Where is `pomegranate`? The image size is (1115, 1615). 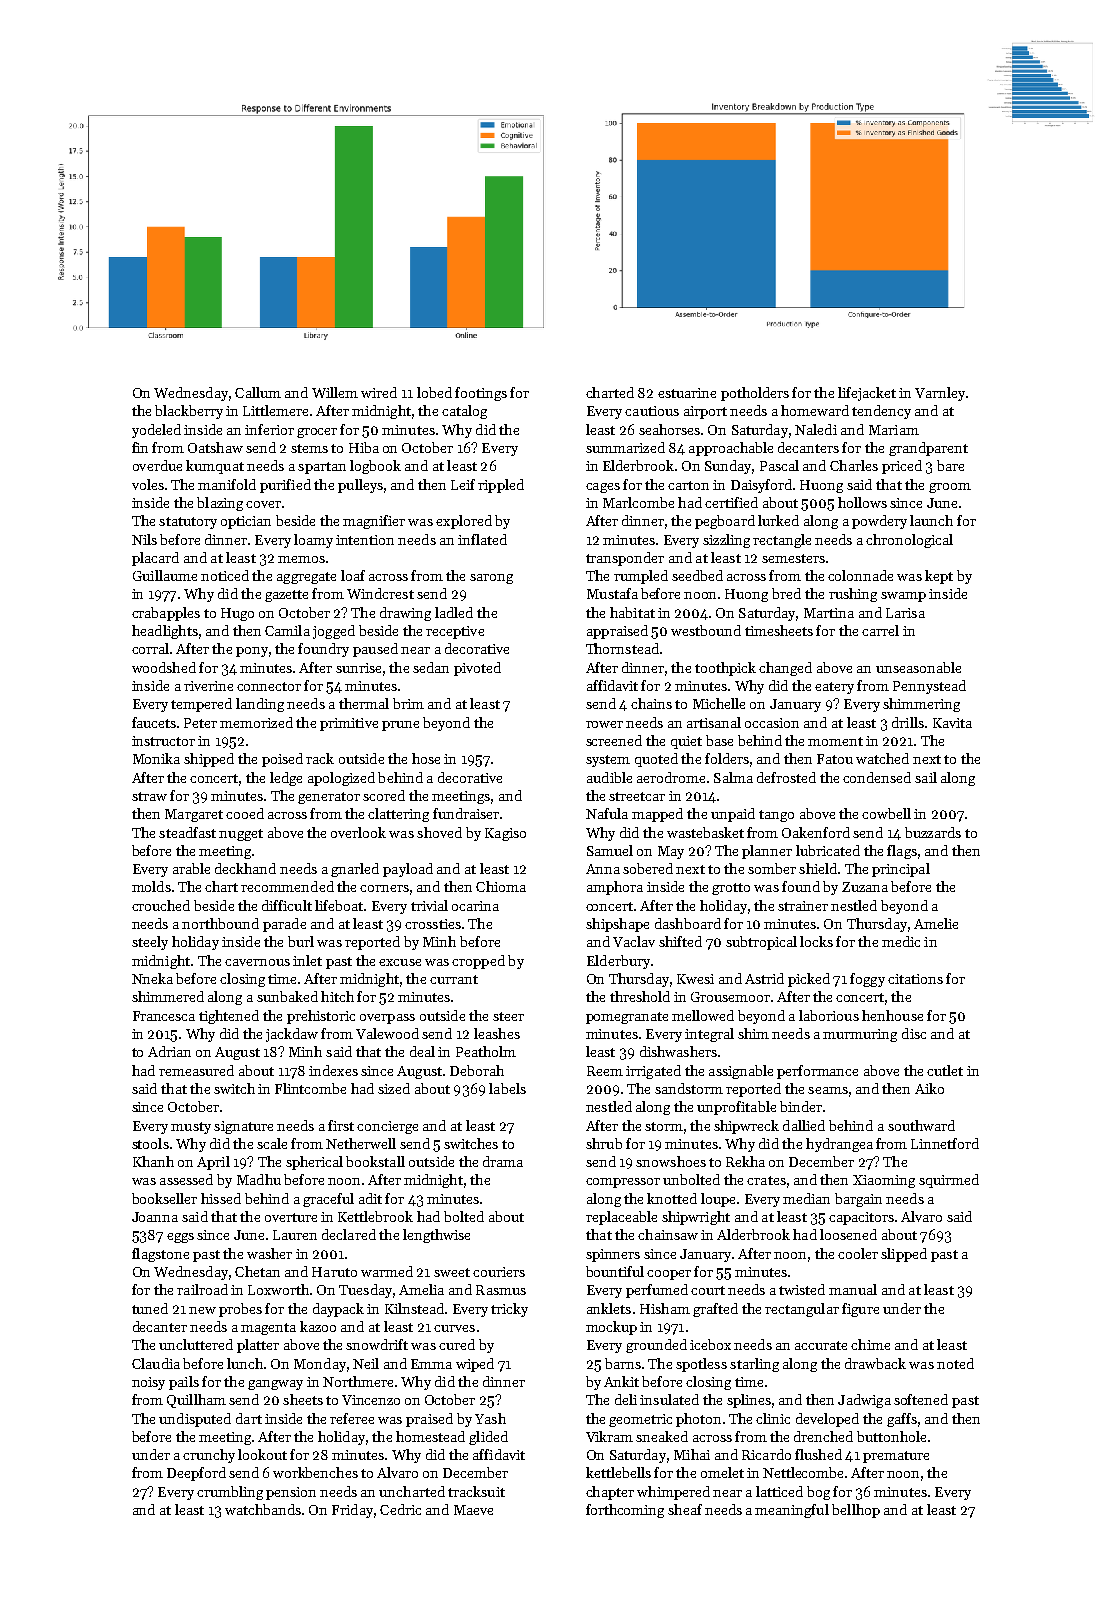 pomegranate is located at coordinates (627, 1018).
